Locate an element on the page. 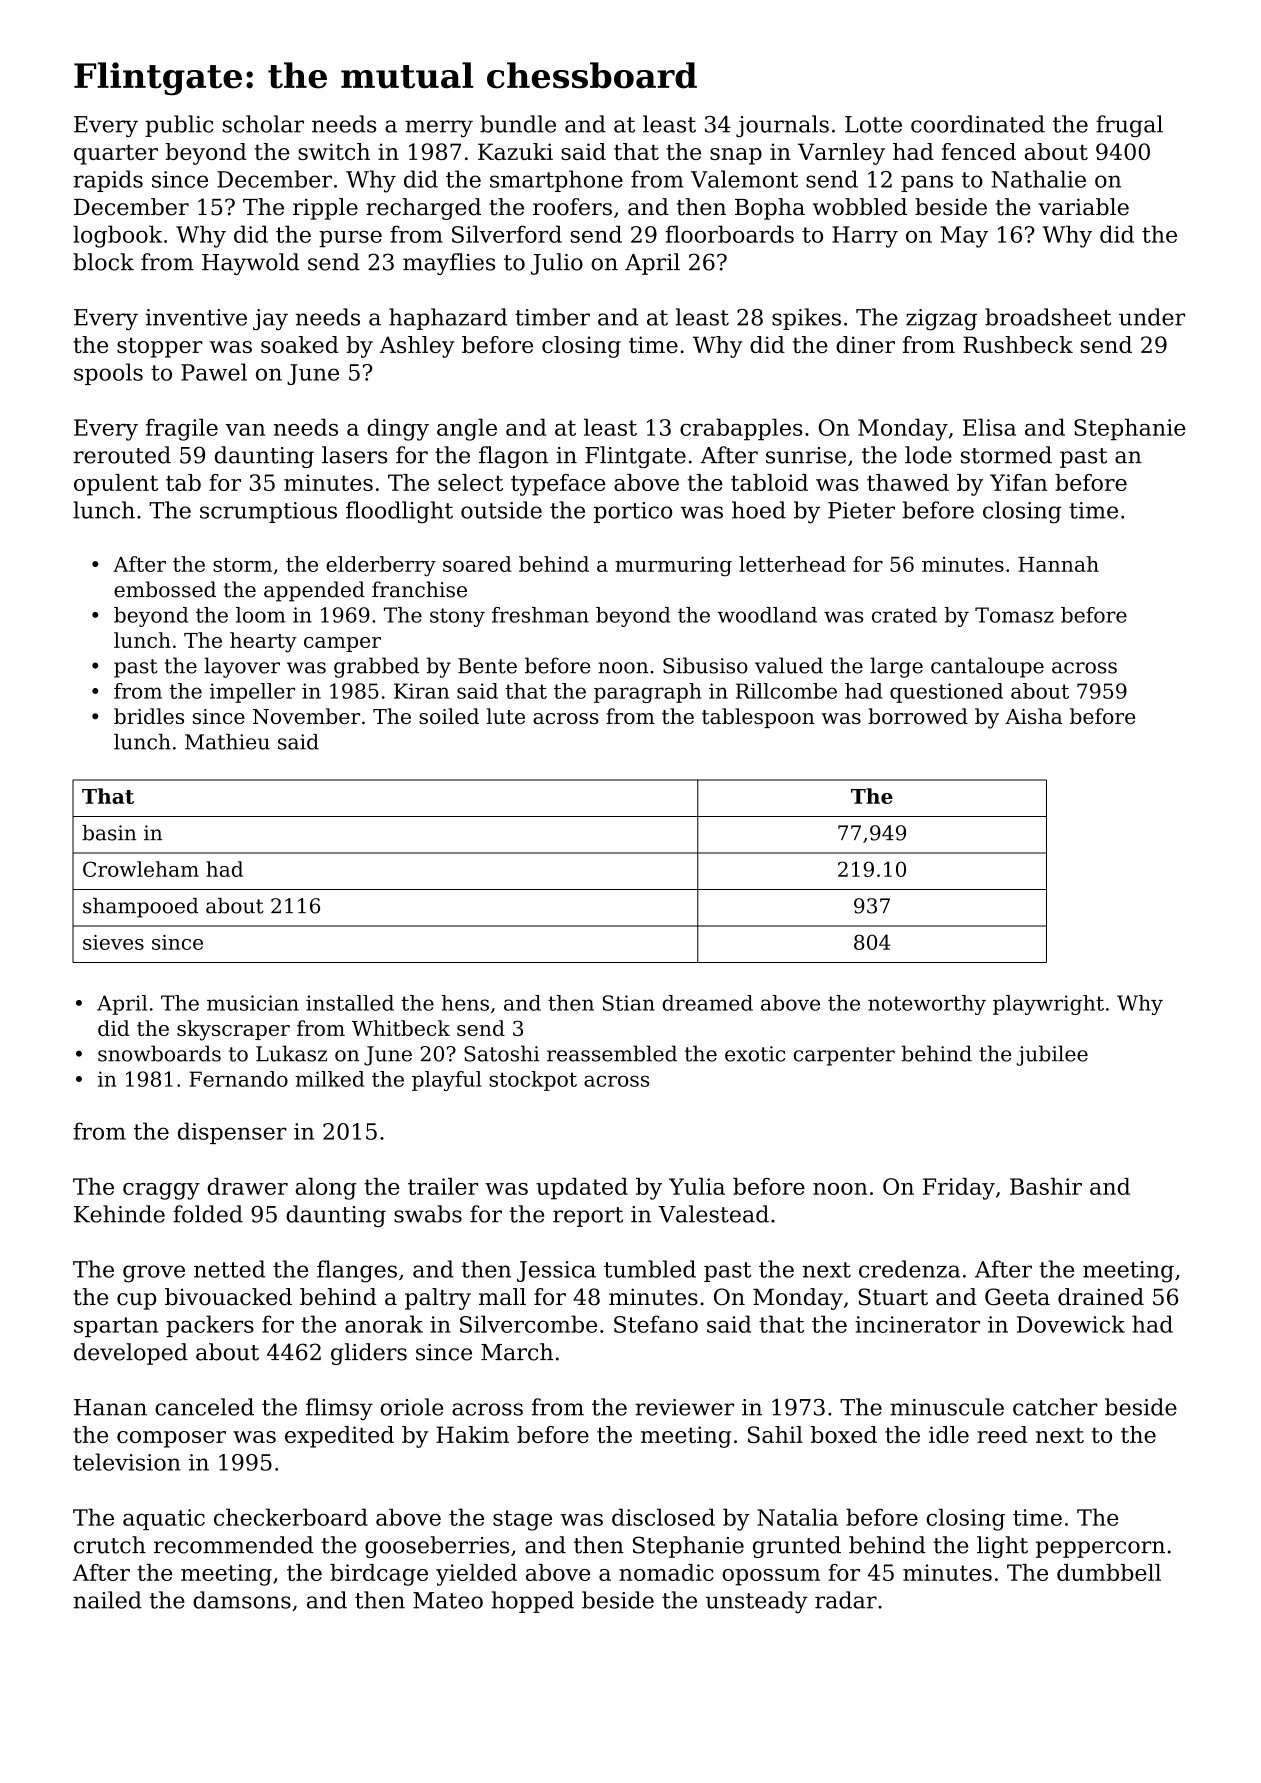 The height and width of the page is (1783, 1261). under is located at coordinates (1152, 317).
